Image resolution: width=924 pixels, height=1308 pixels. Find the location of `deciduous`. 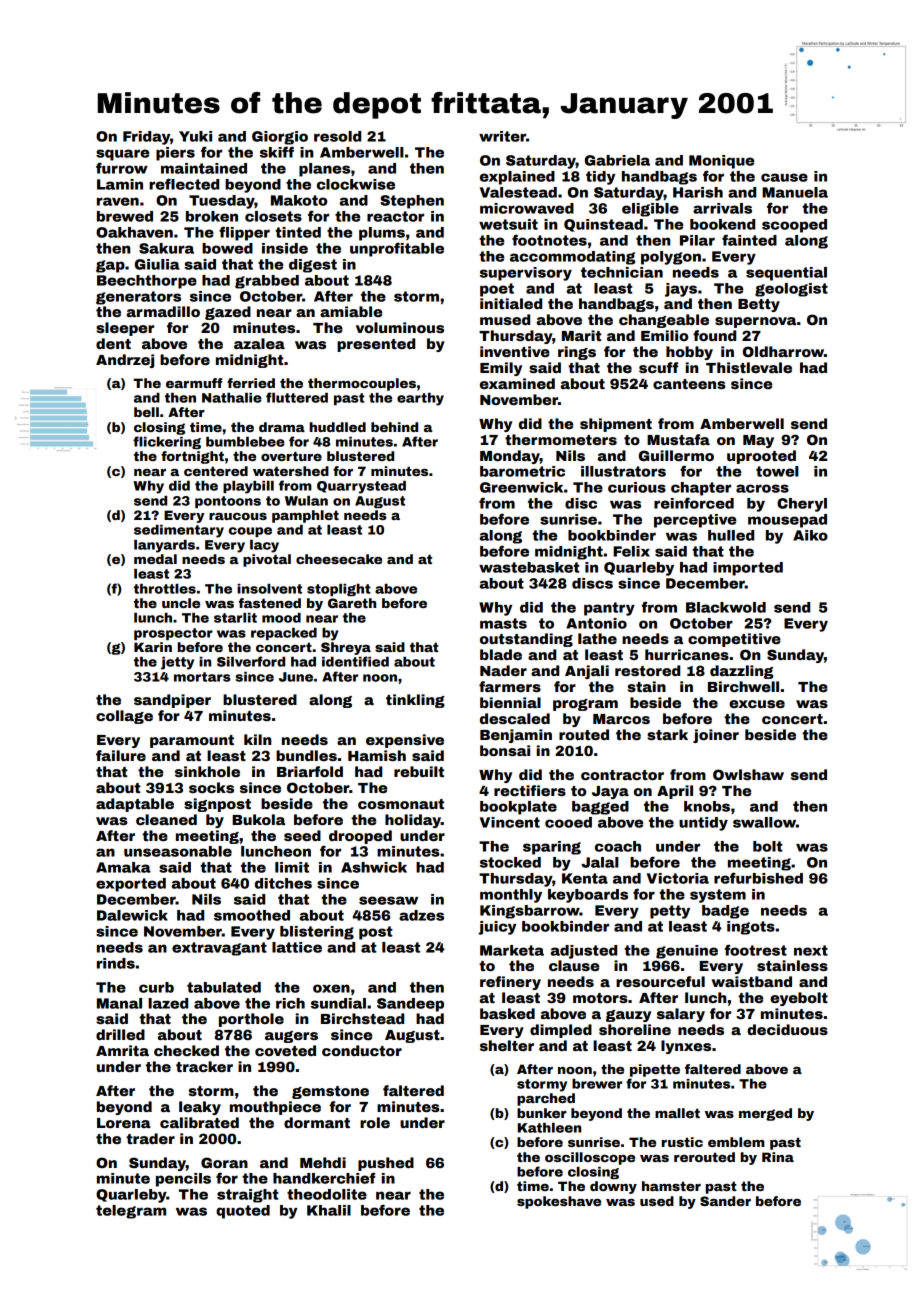

deciduous is located at coordinates (787, 1029).
